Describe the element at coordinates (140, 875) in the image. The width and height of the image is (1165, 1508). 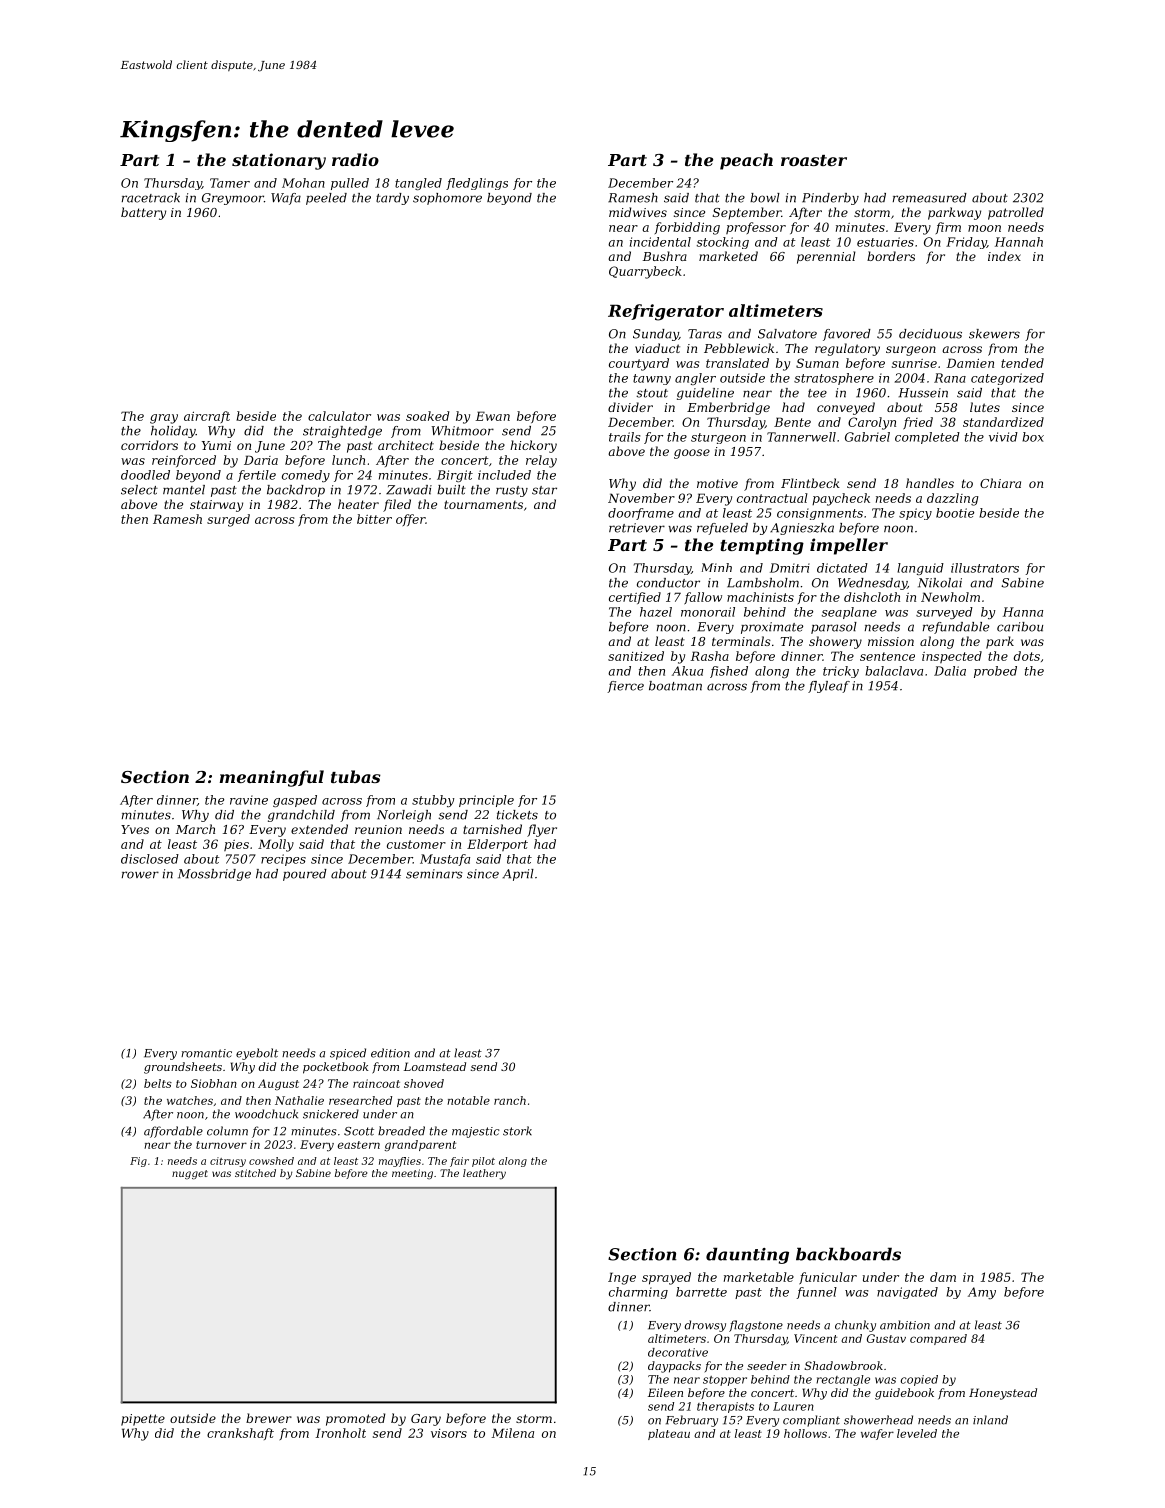
I see `rower` at that location.
